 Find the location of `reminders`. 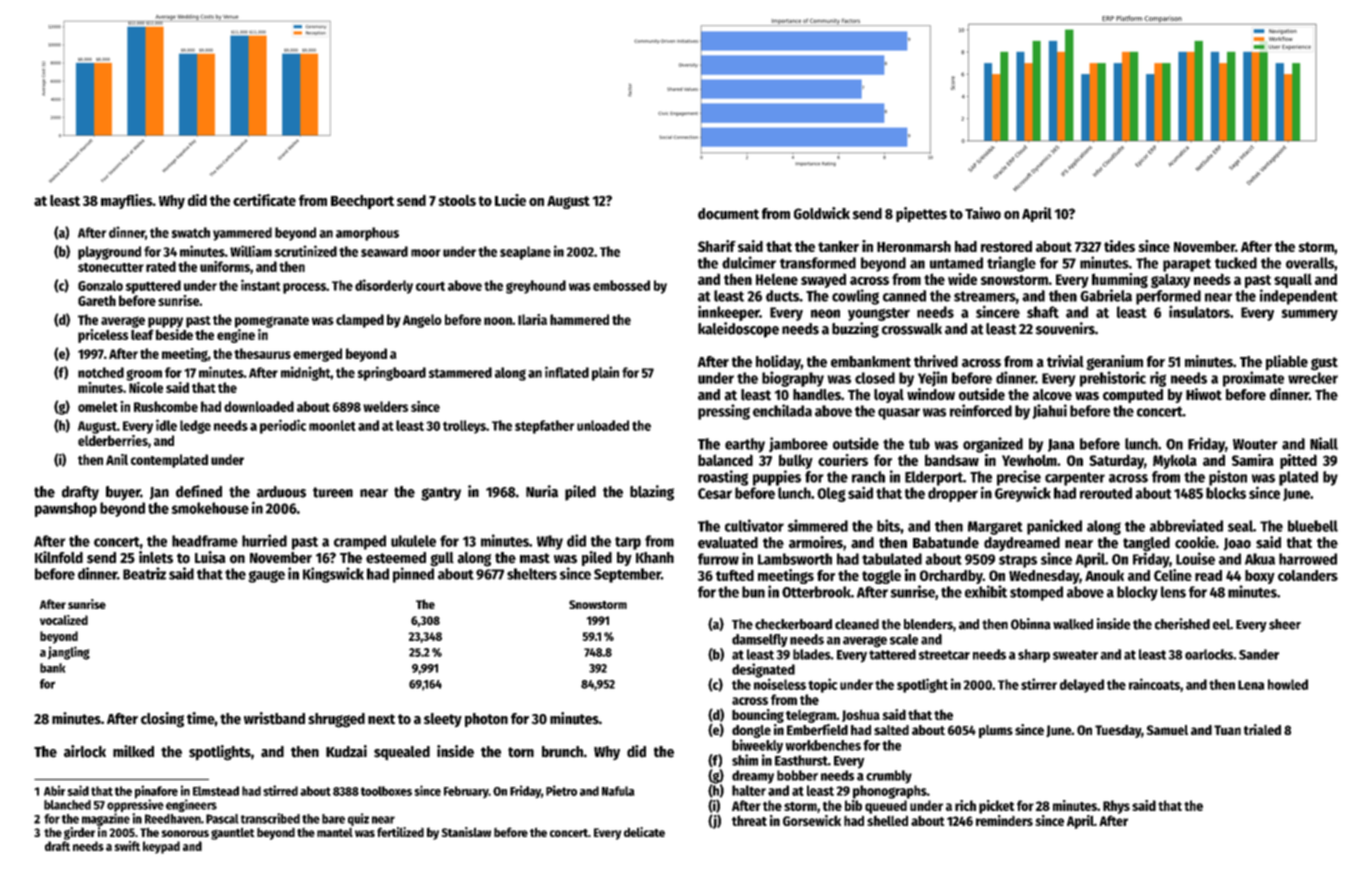

reminders is located at coordinates (1004, 820).
